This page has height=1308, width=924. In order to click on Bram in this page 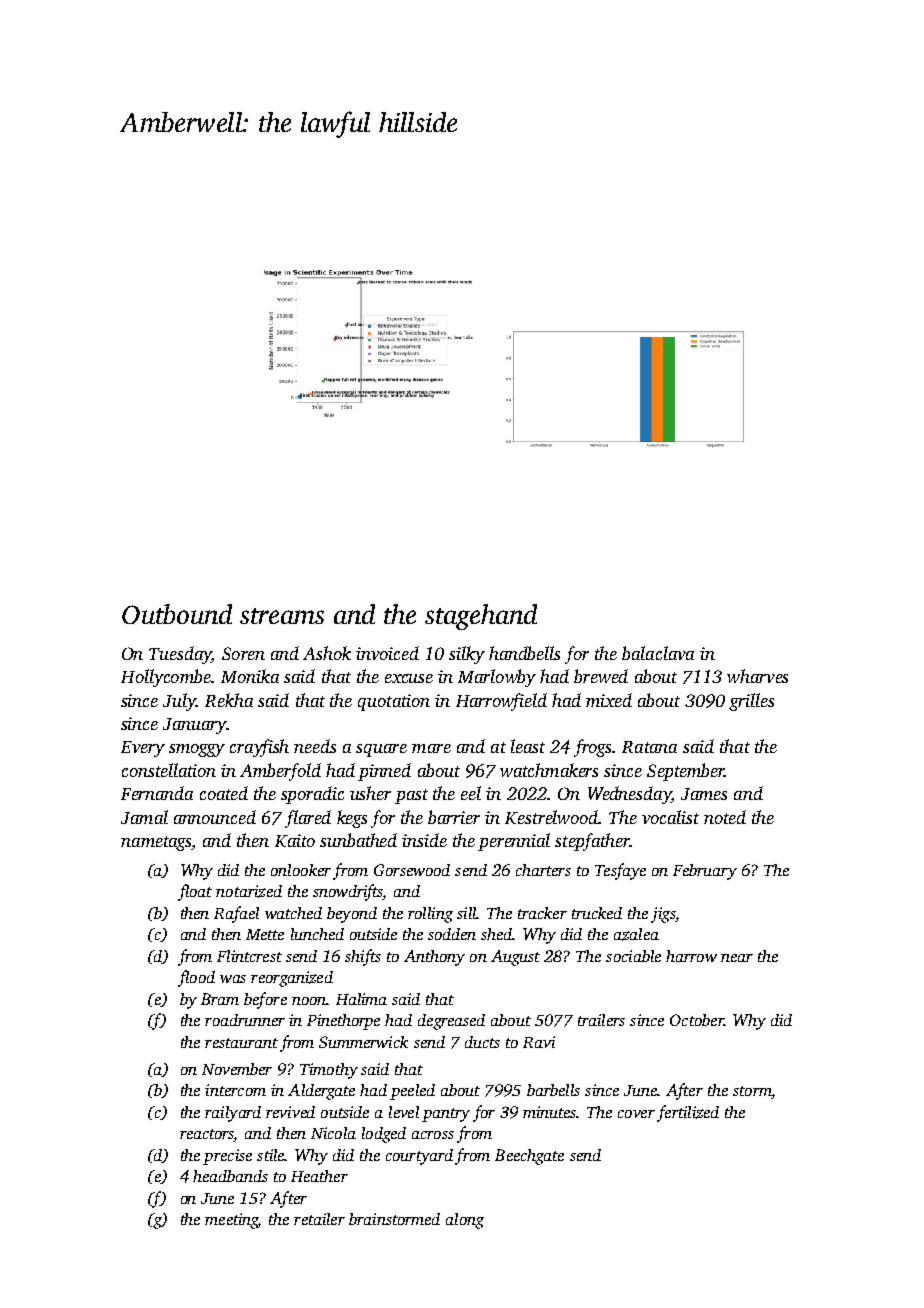, I will do `click(220, 999)`.
